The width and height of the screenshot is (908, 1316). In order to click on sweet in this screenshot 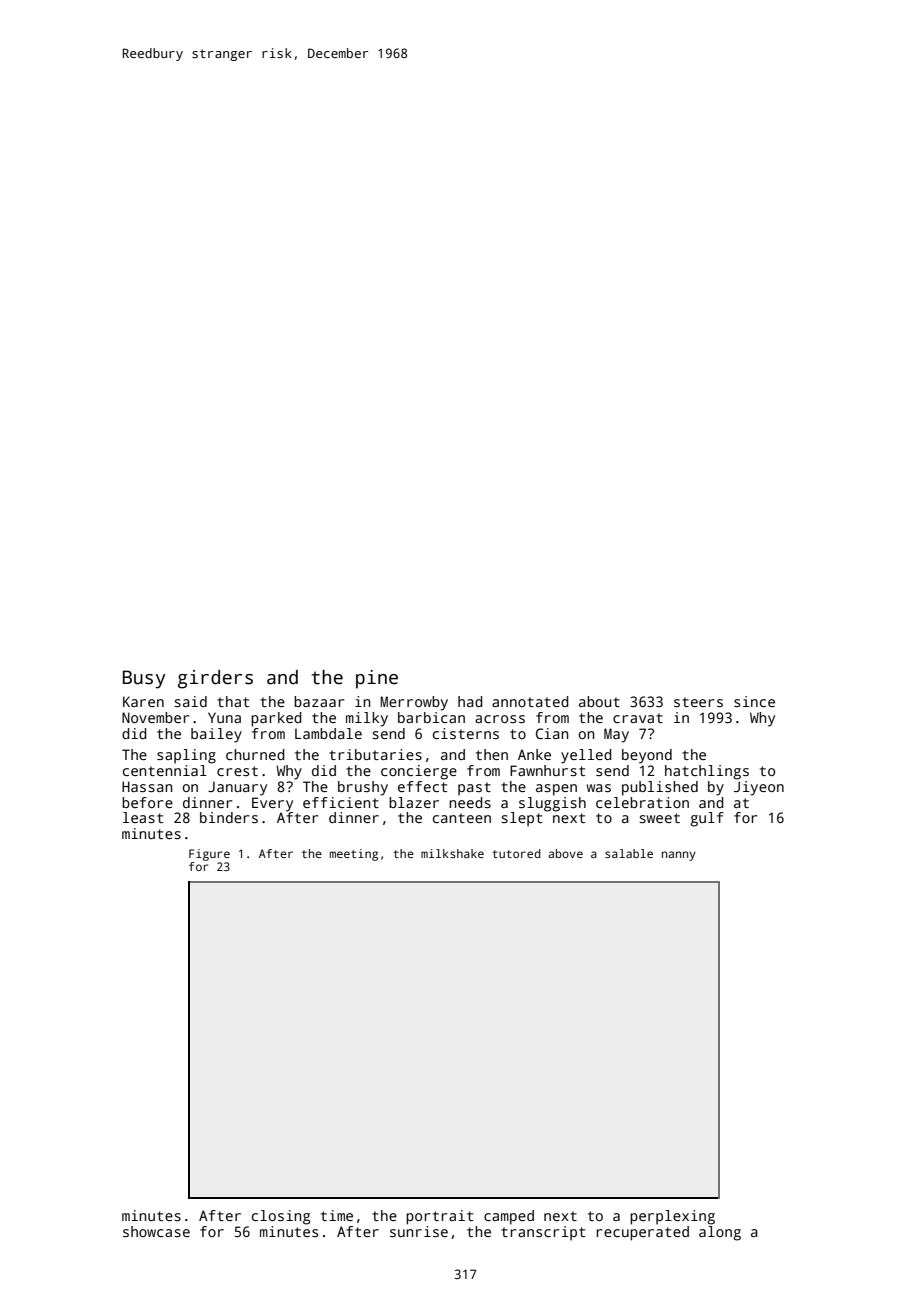, I will do `click(659, 818)`.
